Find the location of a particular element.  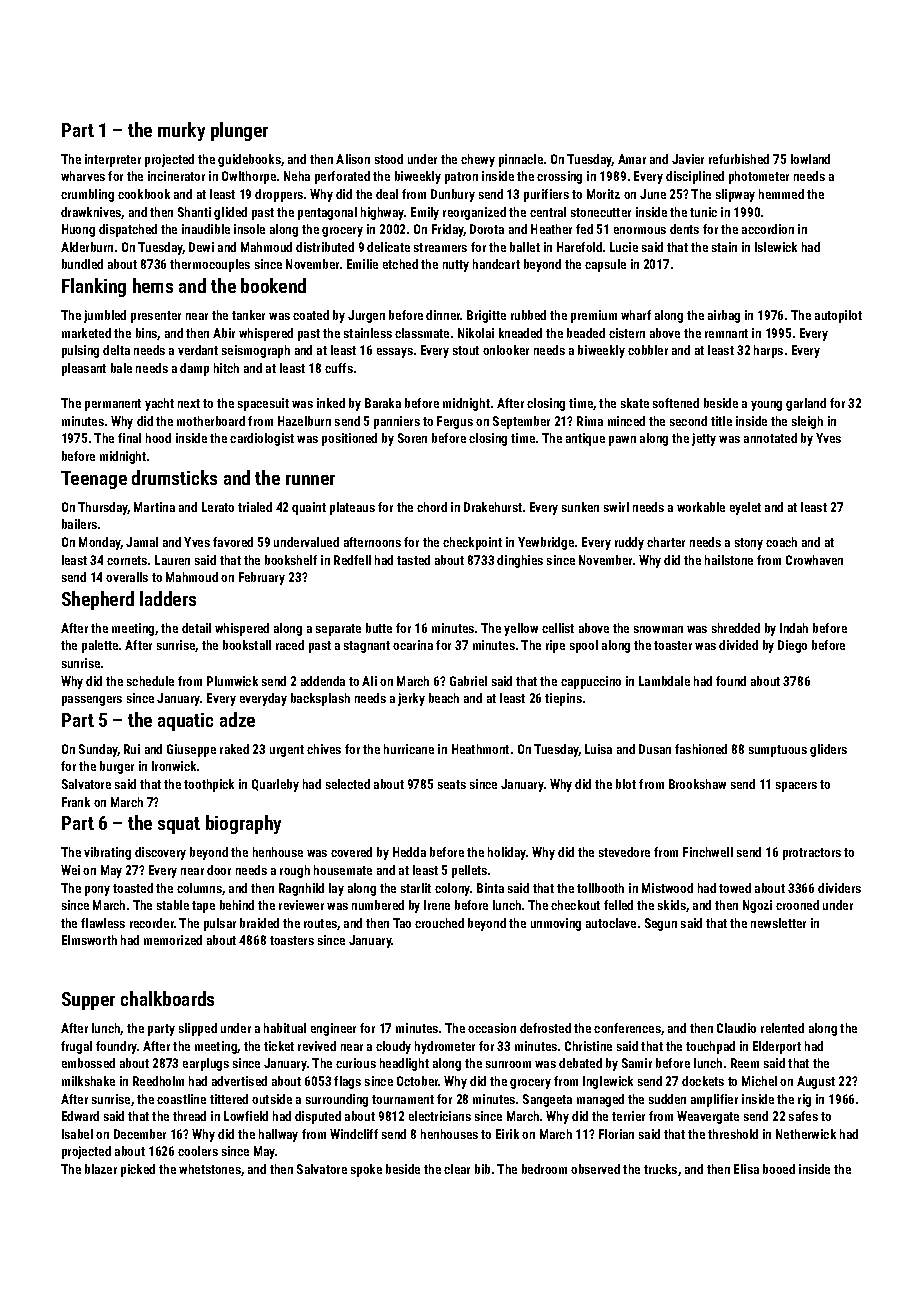

seats is located at coordinates (452, 784).
